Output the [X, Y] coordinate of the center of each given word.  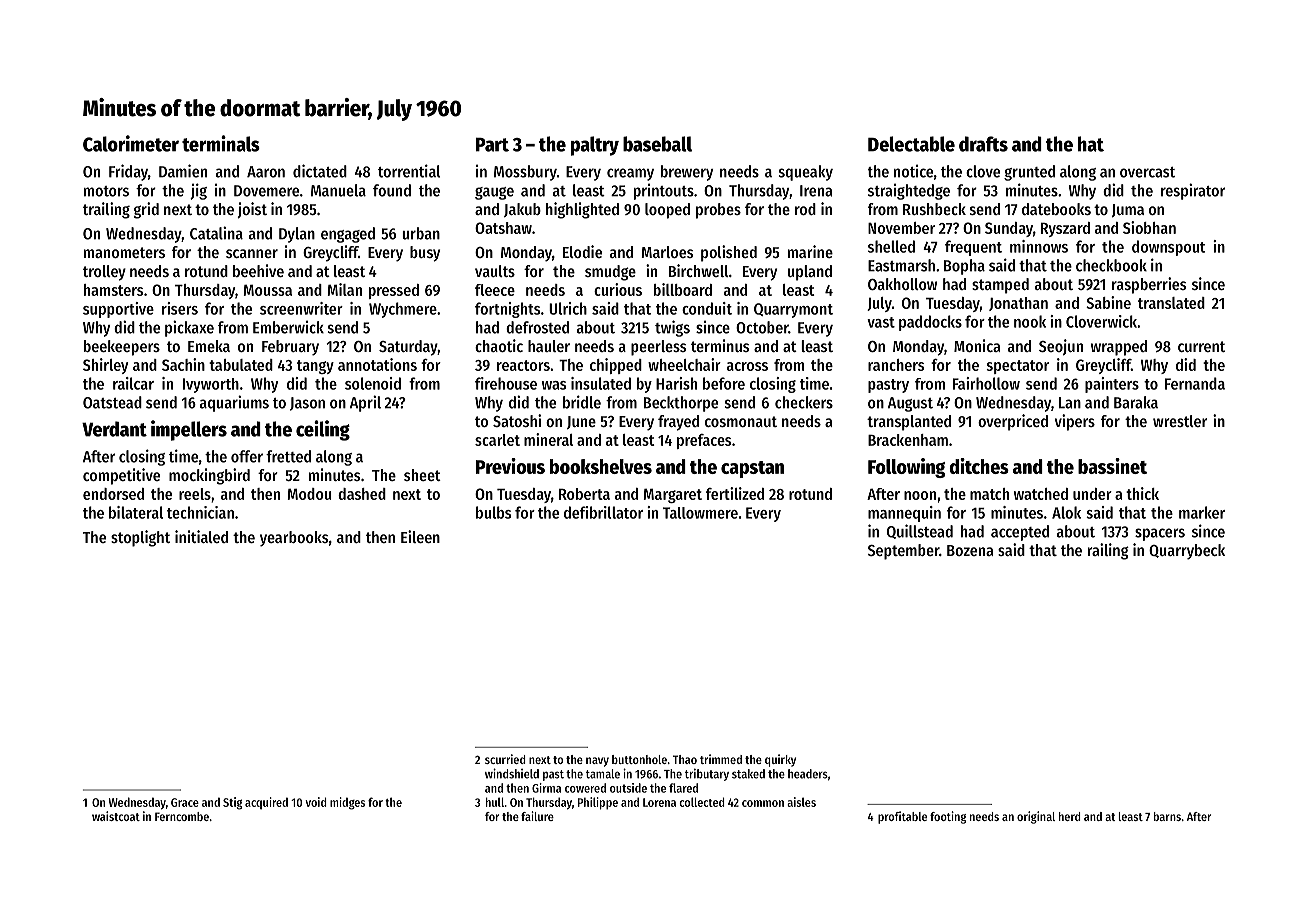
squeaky [806, 173]
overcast [1147, 172]
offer [247, 456]
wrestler [1180, 421]
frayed [678, 423]
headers [808, 774]
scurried [505, 759]
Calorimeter [131, 143]
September [903, 552]
